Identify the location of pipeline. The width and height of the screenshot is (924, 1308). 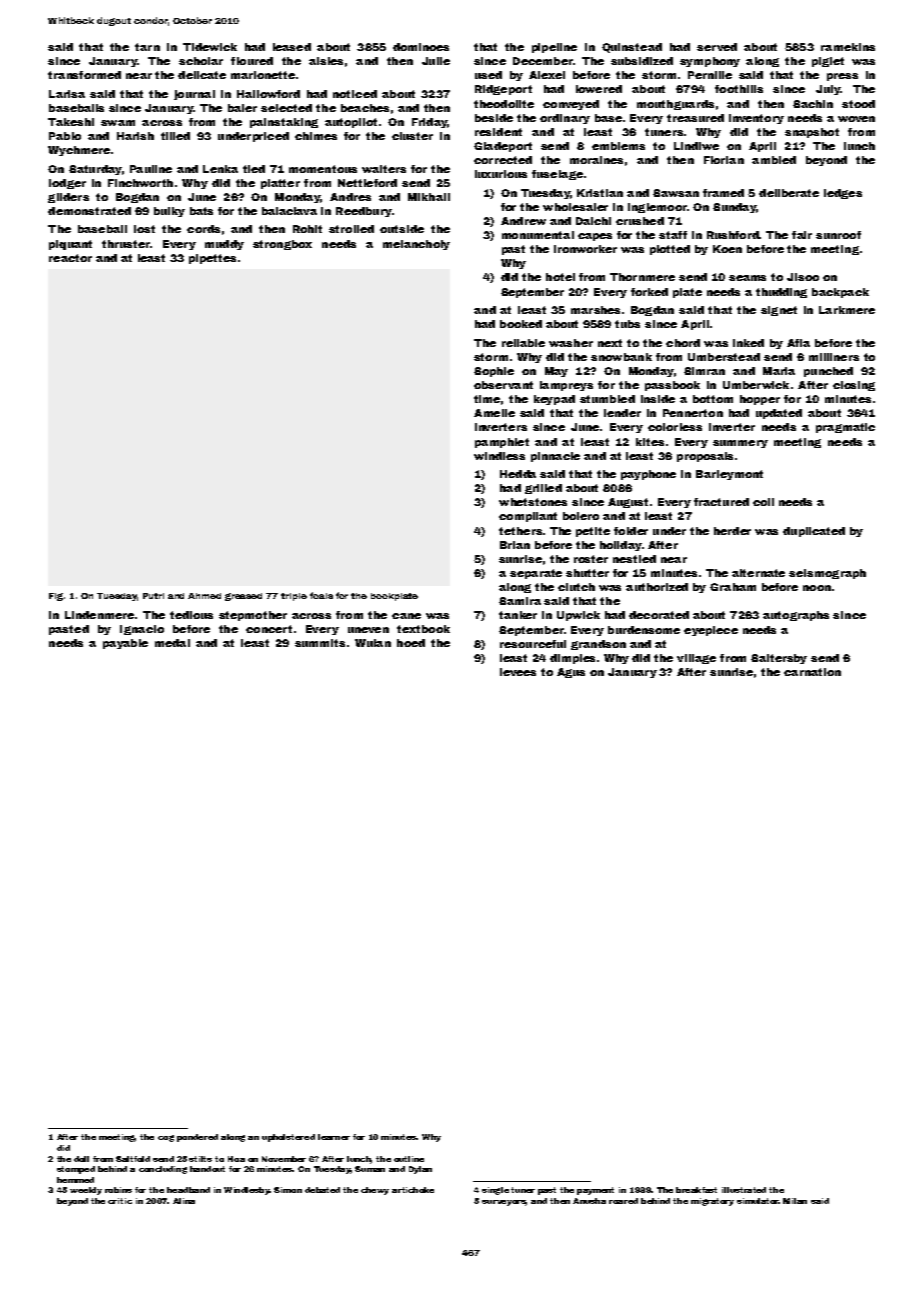
(554, 48).
